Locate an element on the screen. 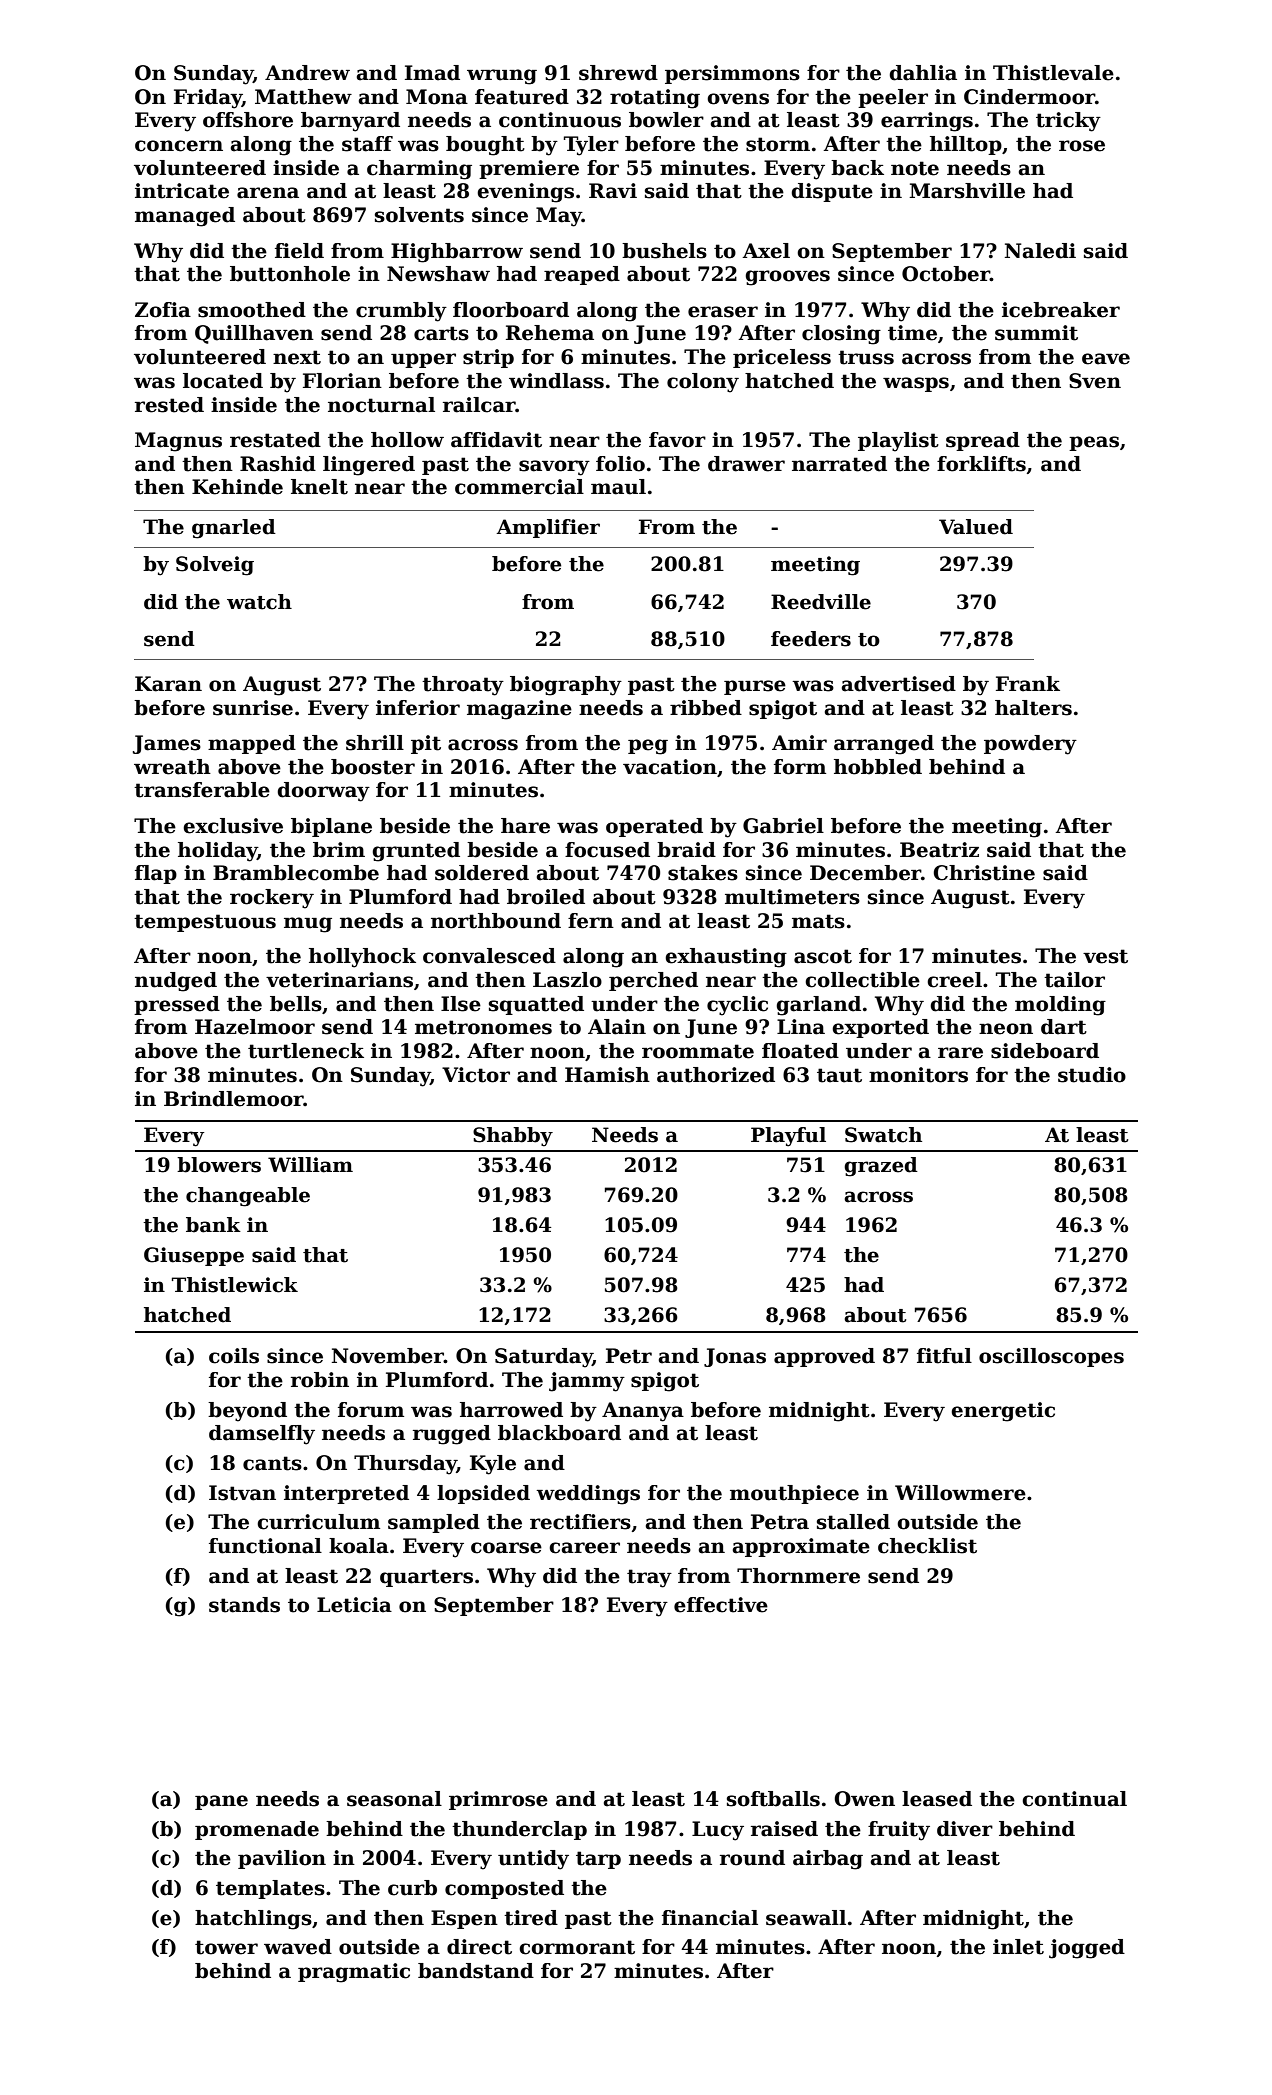 This screenshot has height=2095, width=1272. October is located at coordinates (946, 274).
